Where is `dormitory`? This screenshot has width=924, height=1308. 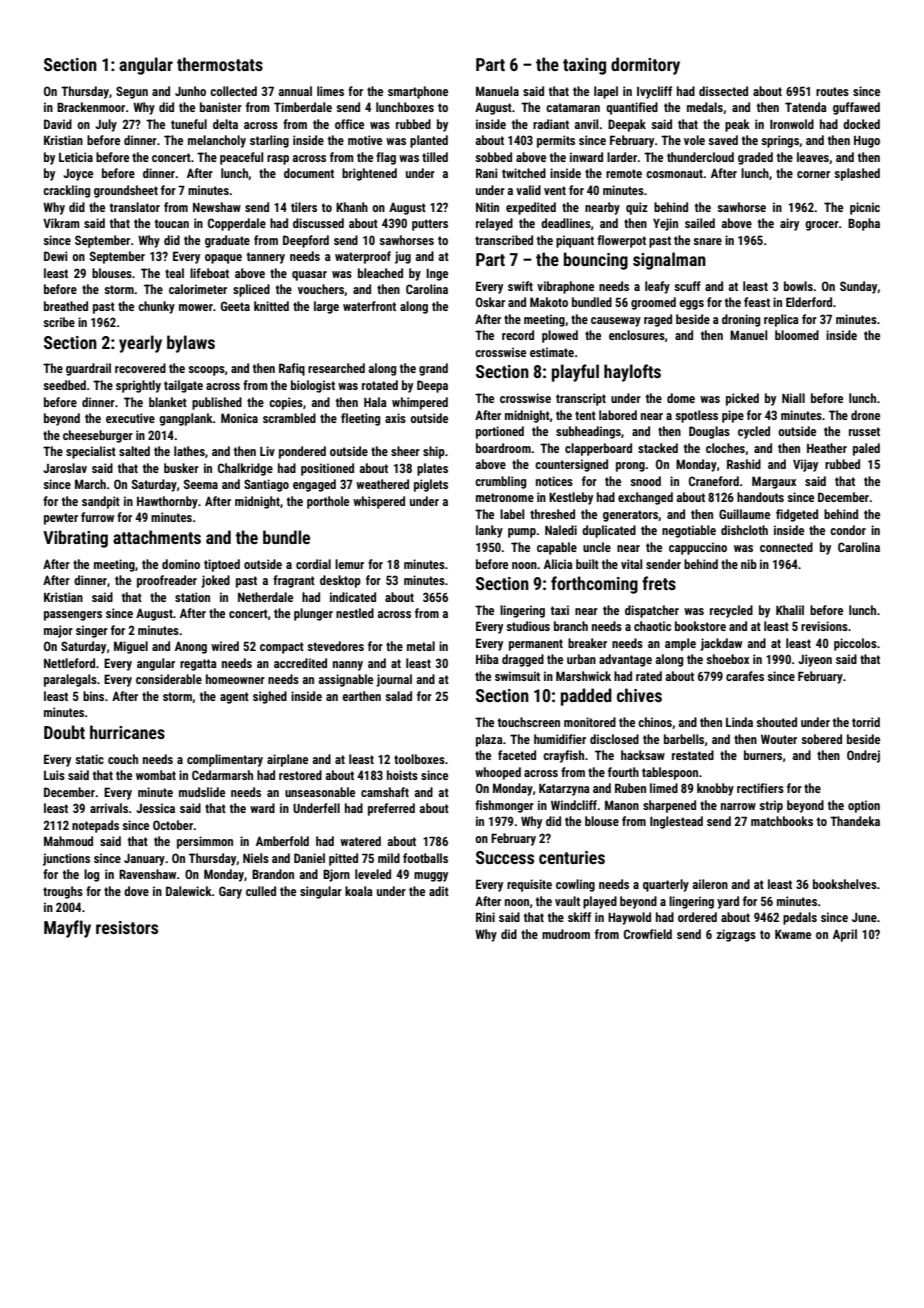
dormitory is located at coordinates (645, 66).
